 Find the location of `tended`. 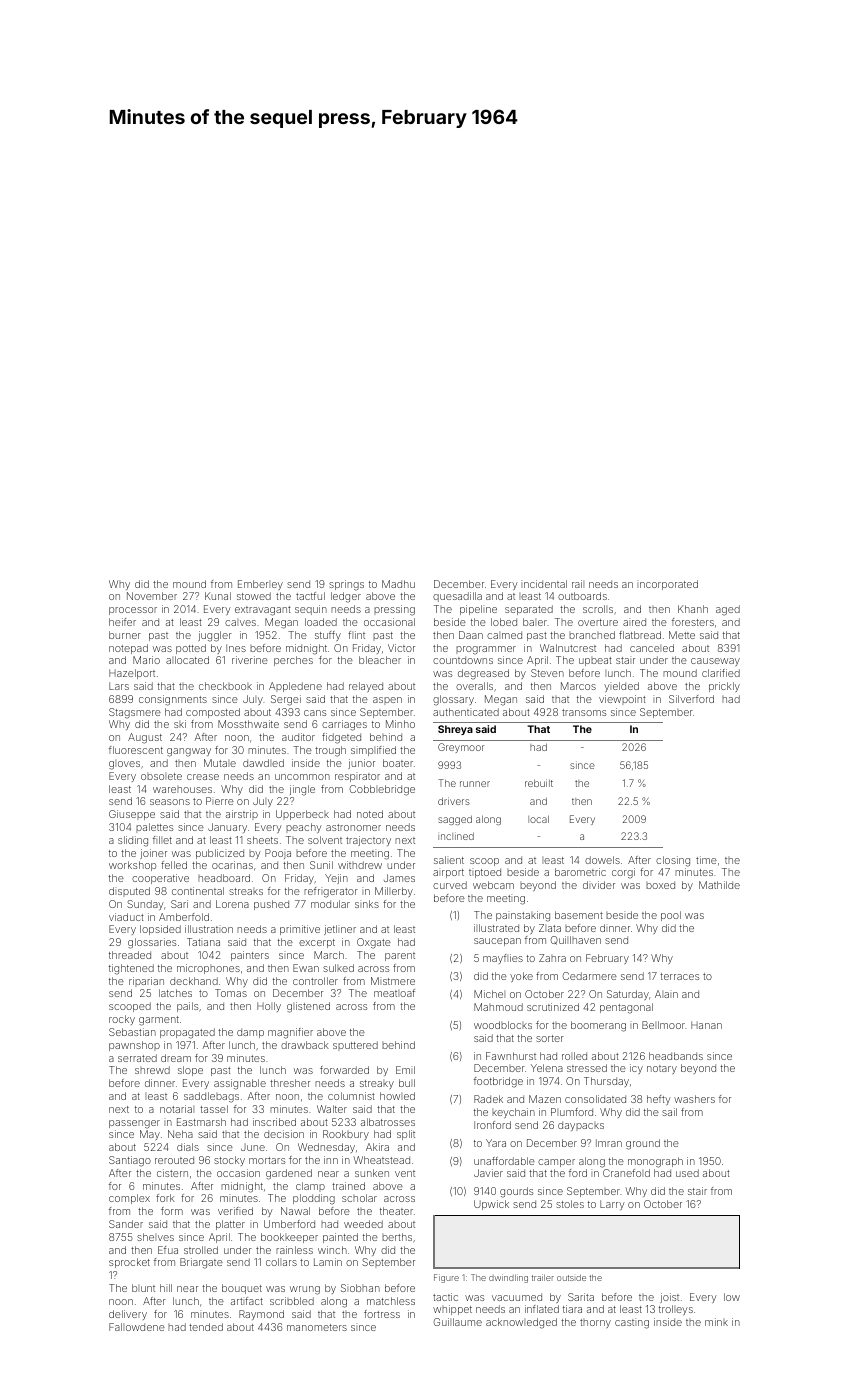

tended is located at coordinates (206, 1327).
